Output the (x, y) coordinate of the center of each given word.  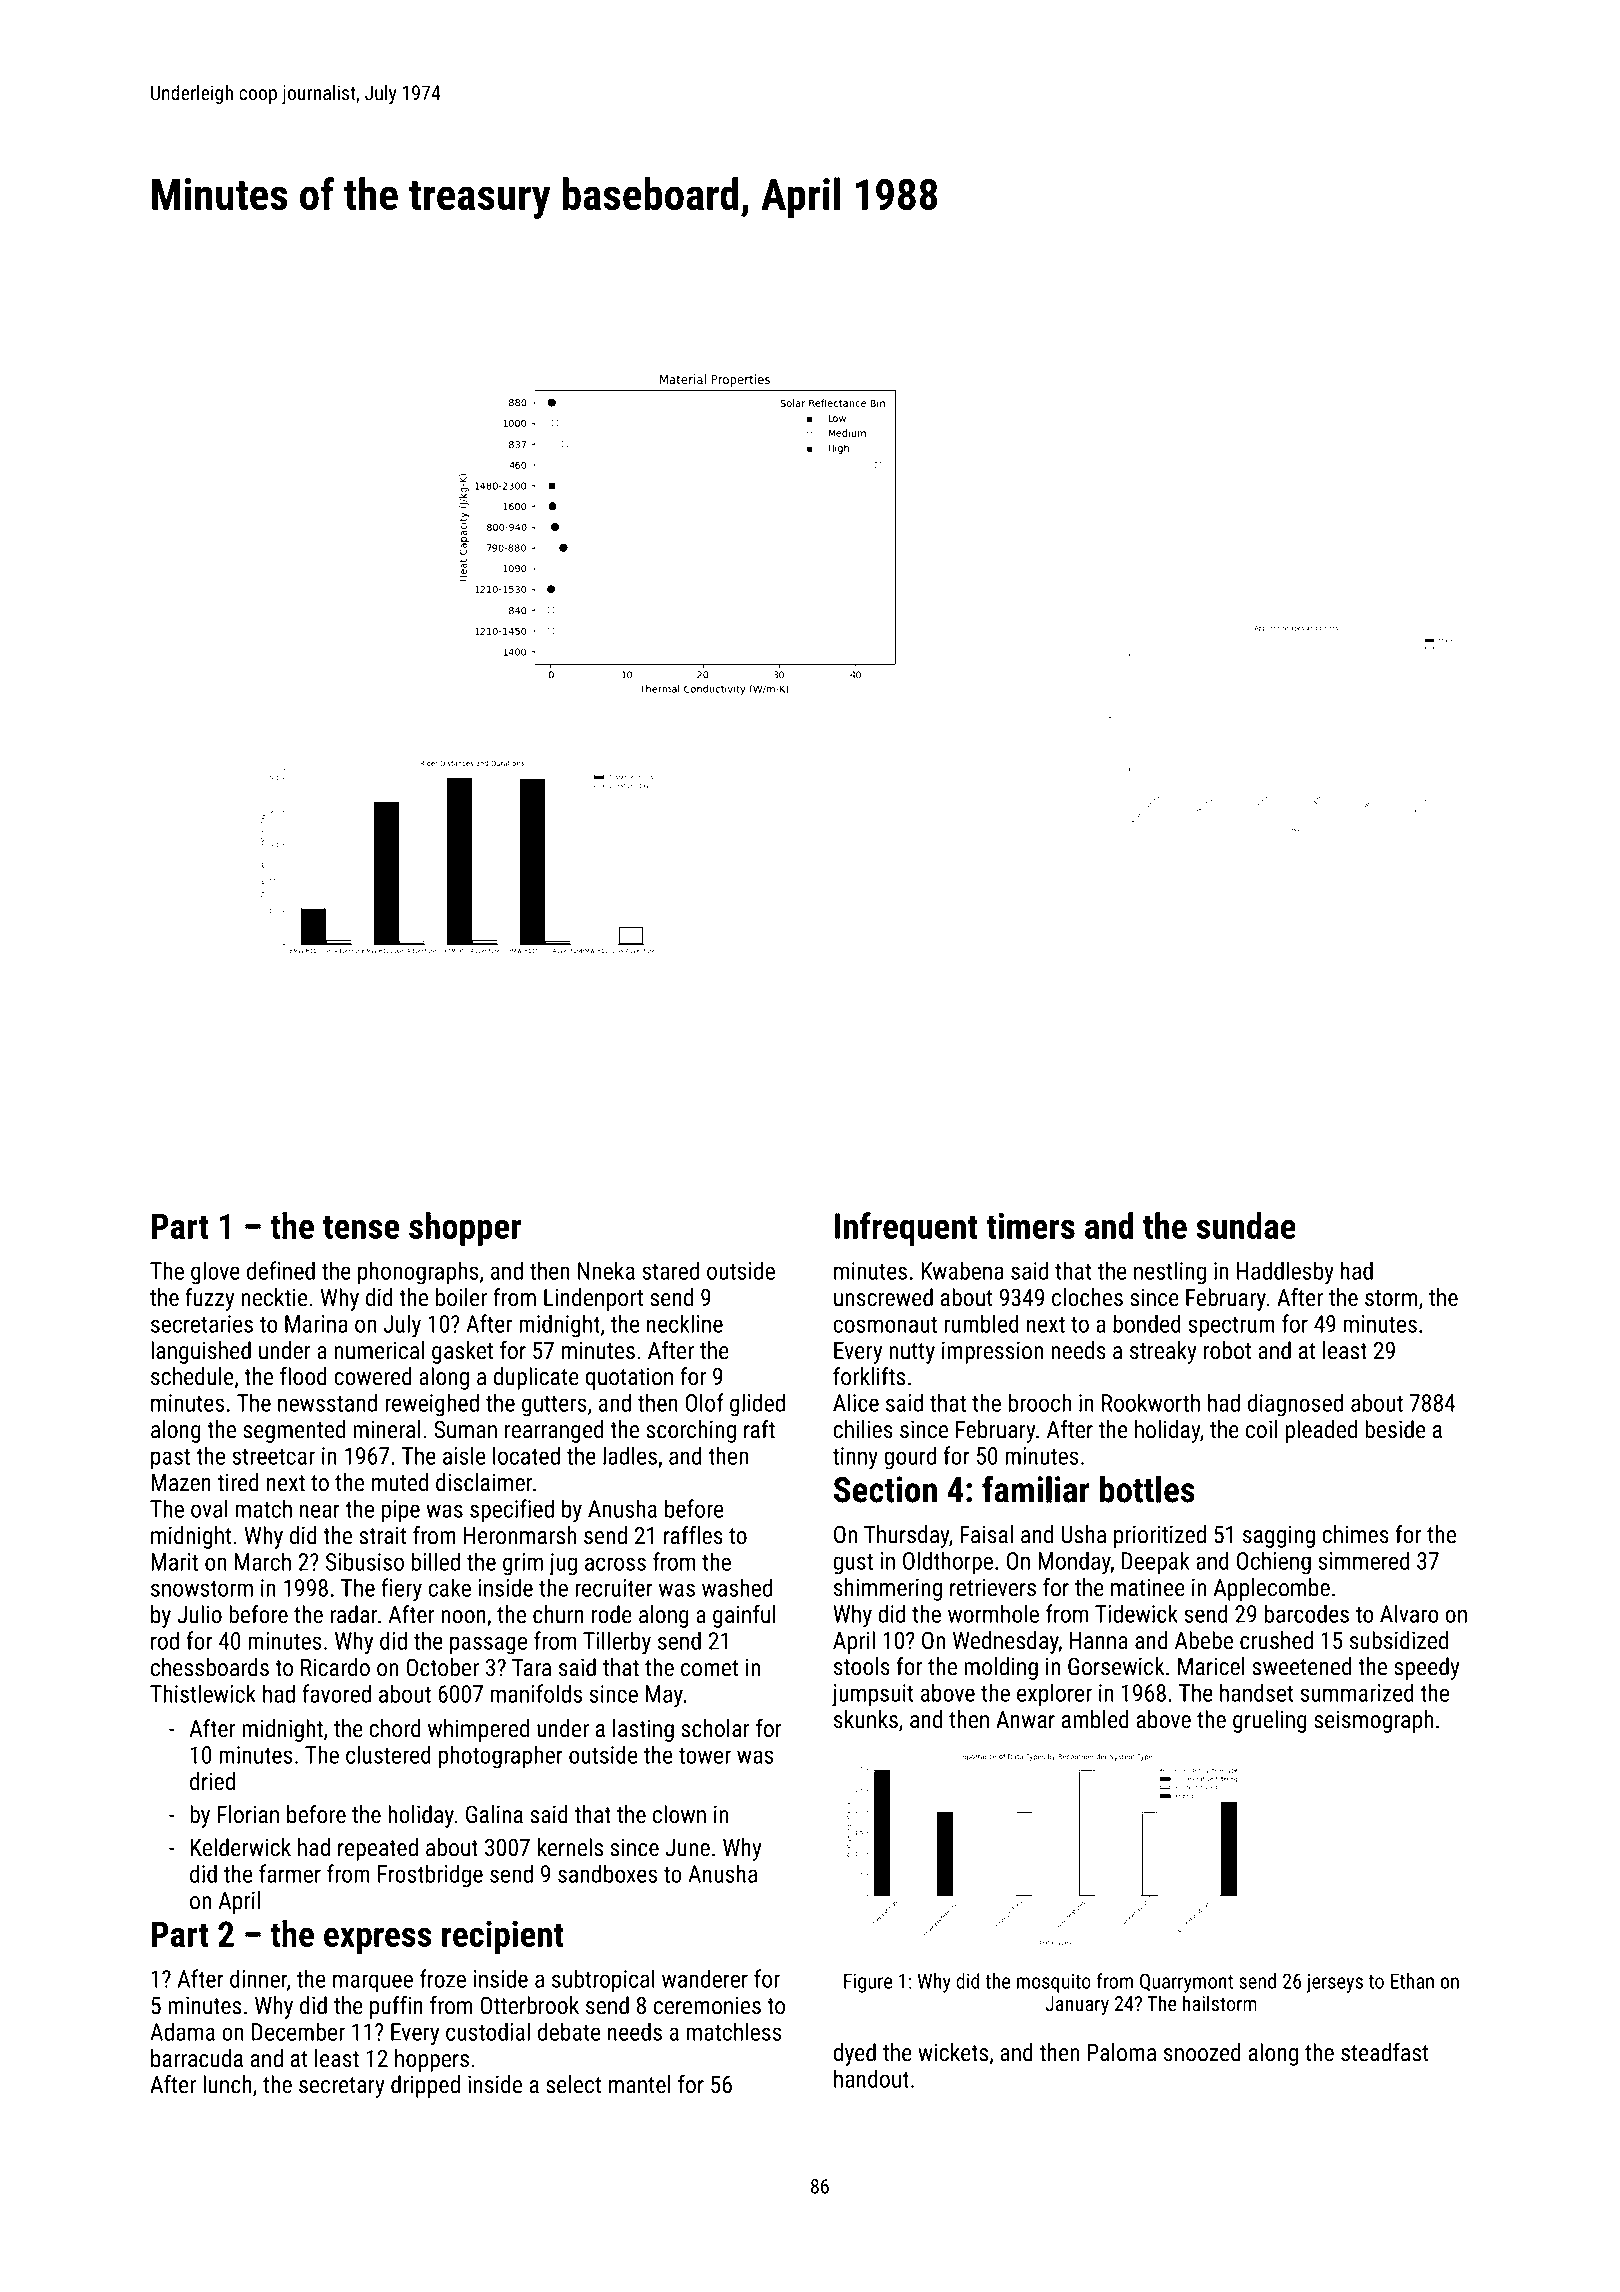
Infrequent (906, 1229)
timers (1030, 1226)
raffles (693, 1535)
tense (361, 1227)
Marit (174, 1562)
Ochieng (1274, 1563)
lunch (227, 2084)
